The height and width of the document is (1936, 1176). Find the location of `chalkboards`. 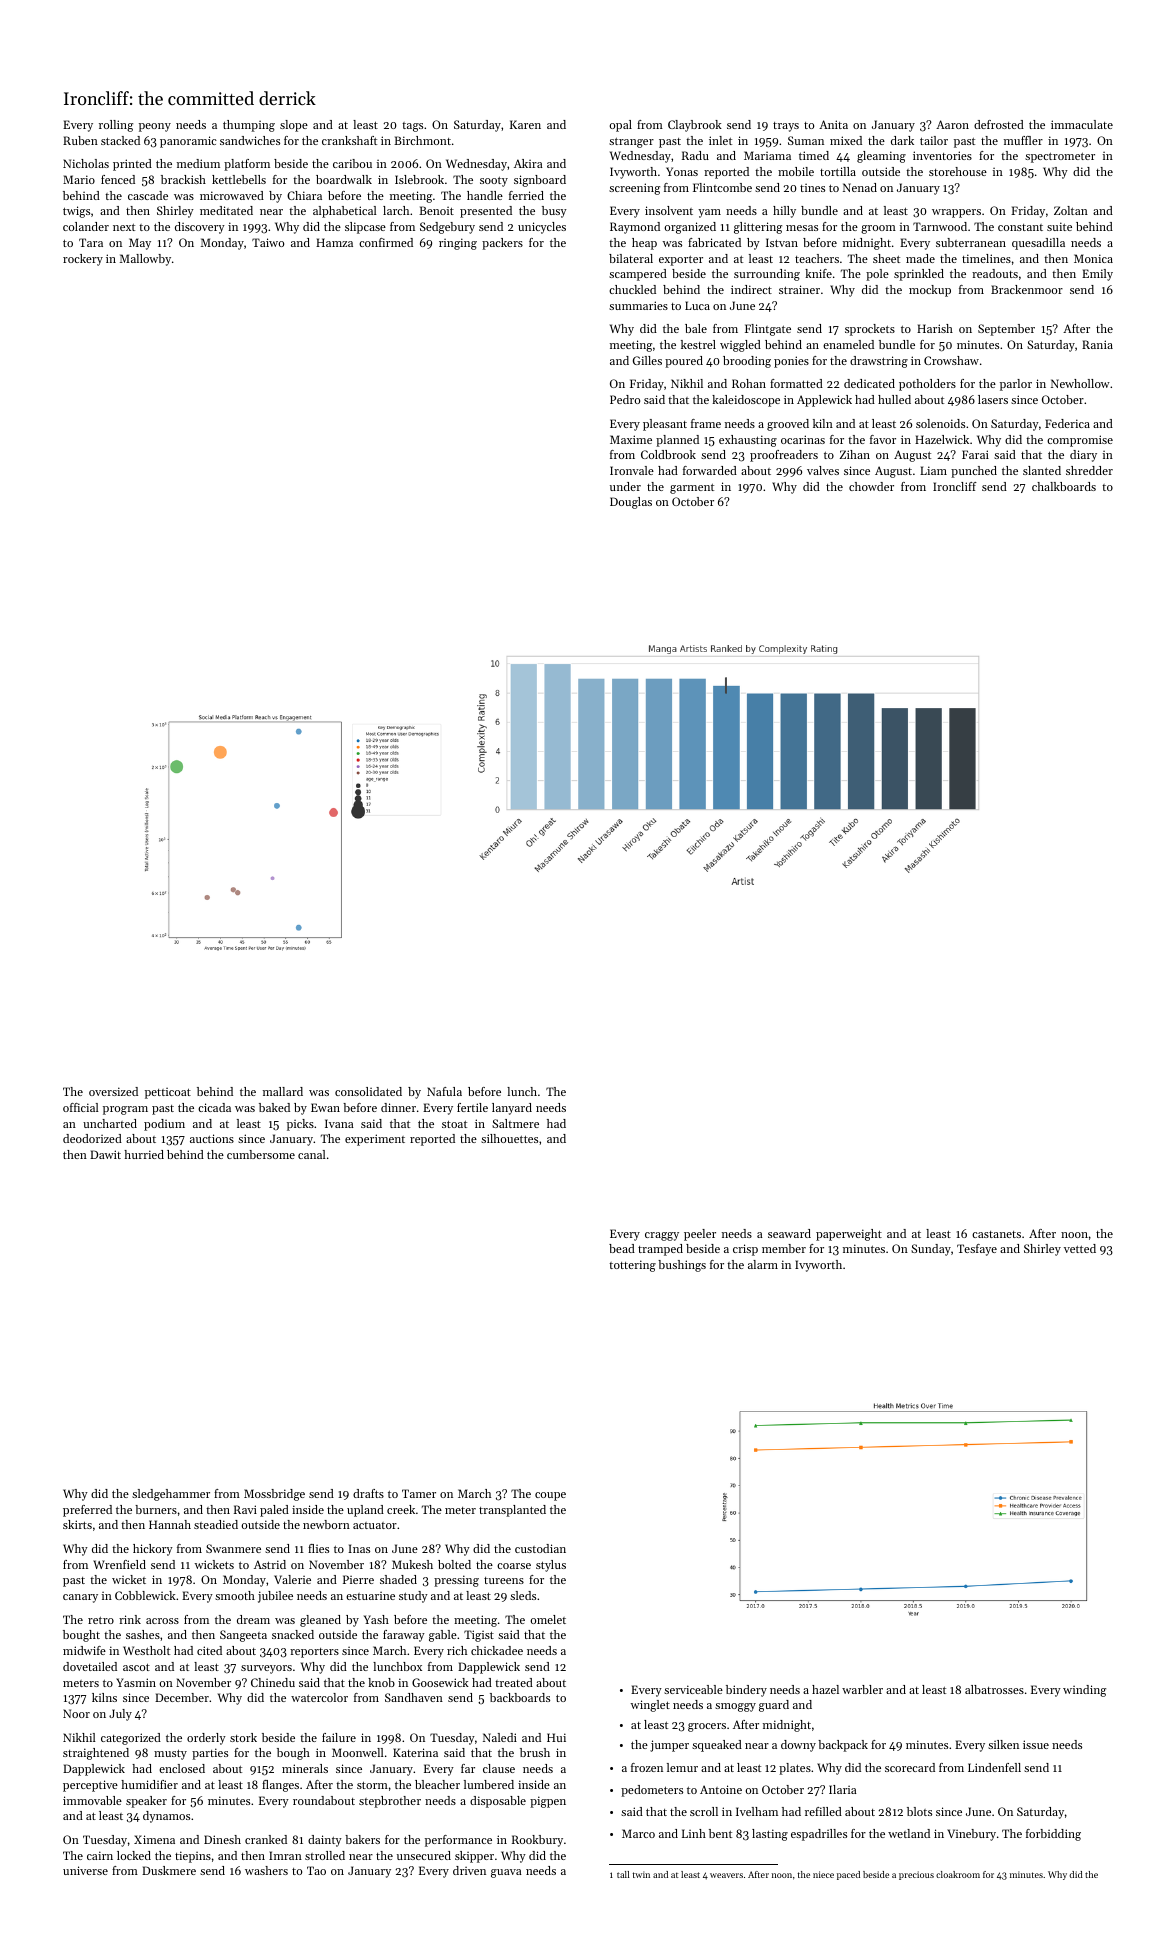

chalkboards is located at coordinates (1064, 486).
